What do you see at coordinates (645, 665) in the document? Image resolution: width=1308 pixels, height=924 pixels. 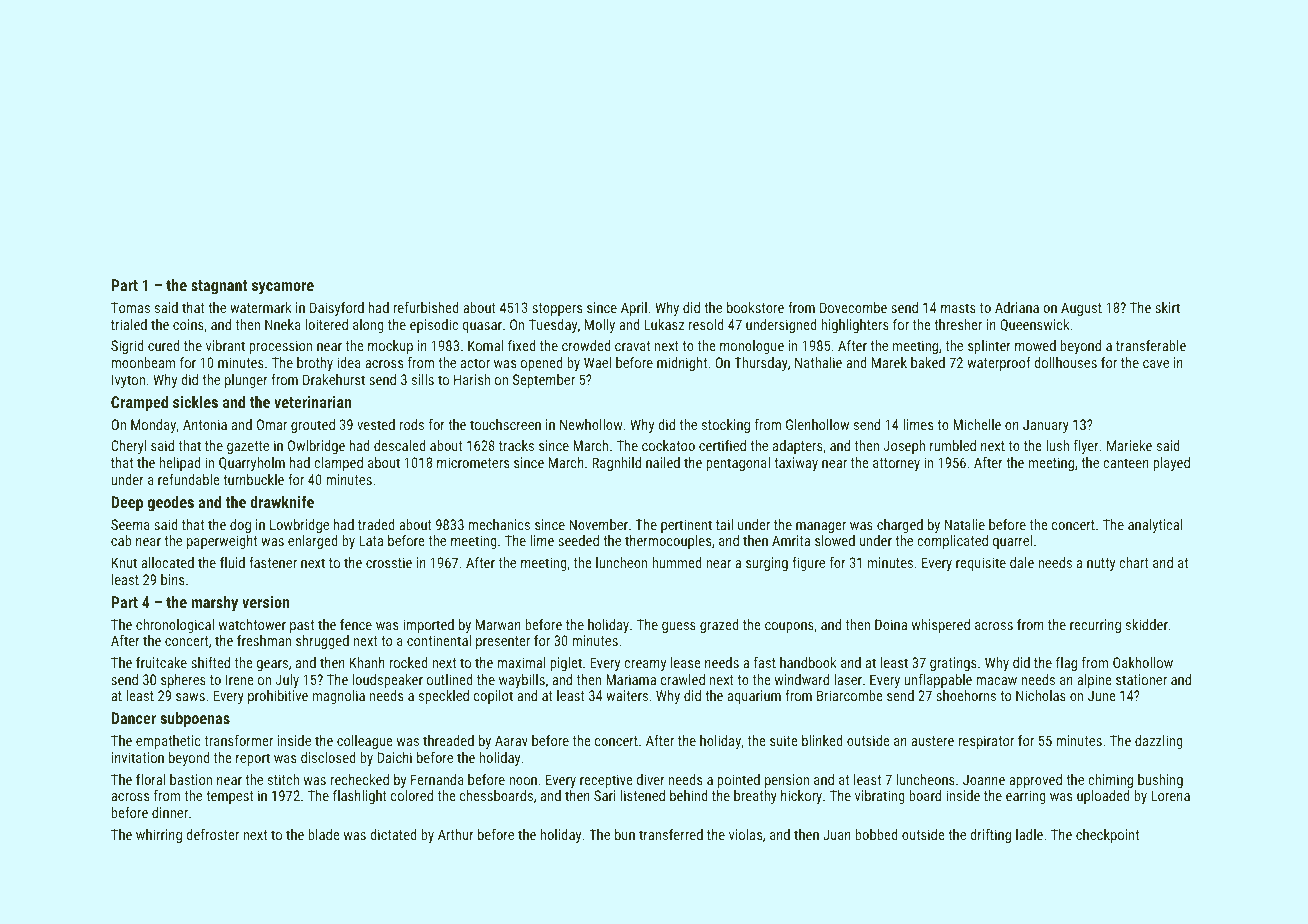 I see `creamy` at bounding box center [645, 665].
